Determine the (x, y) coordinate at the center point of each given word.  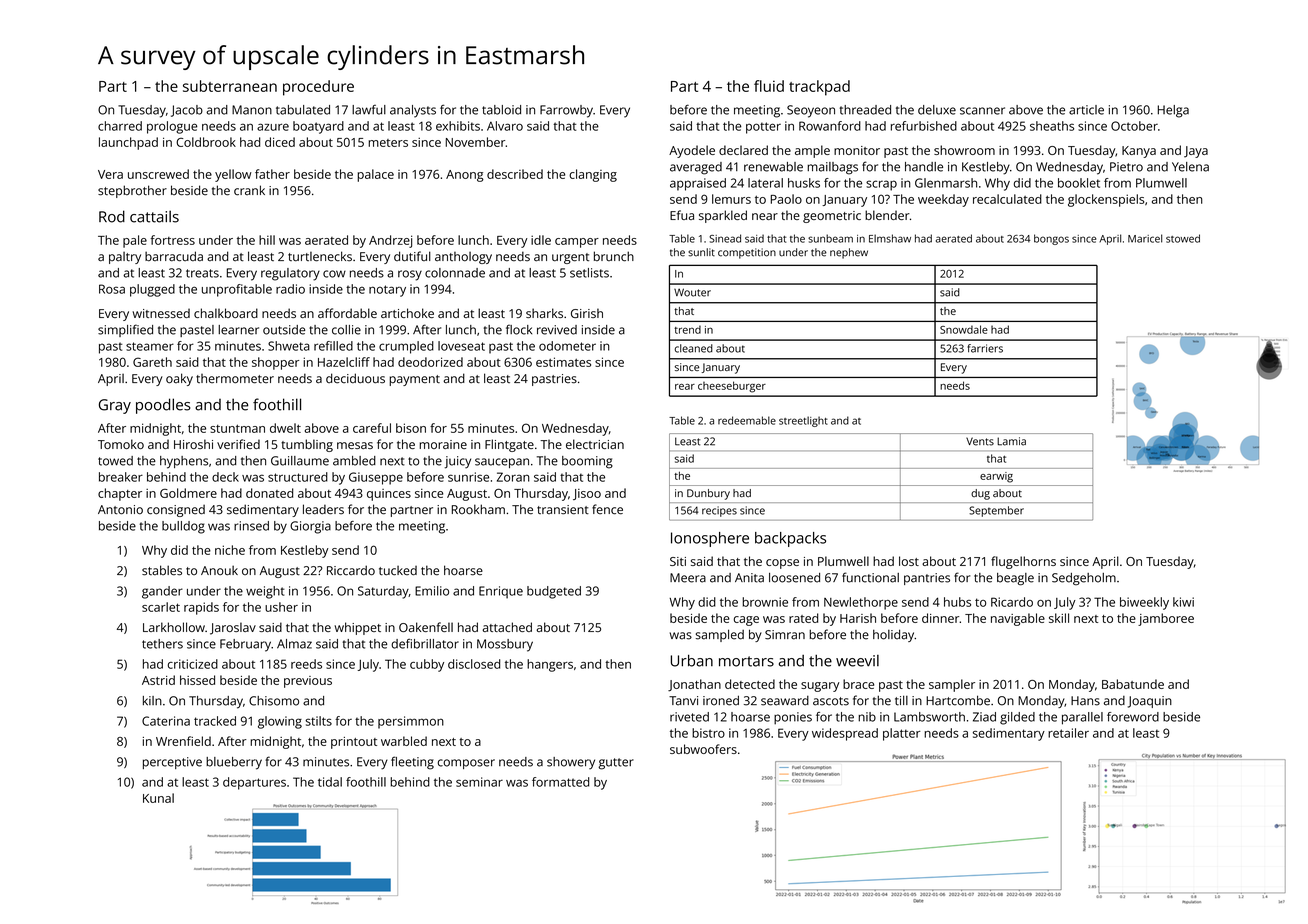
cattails (154, 216)
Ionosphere (710, 539)
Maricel (1145, 238)
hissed (197, 680)
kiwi (1183, 602)
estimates (563, 362)
